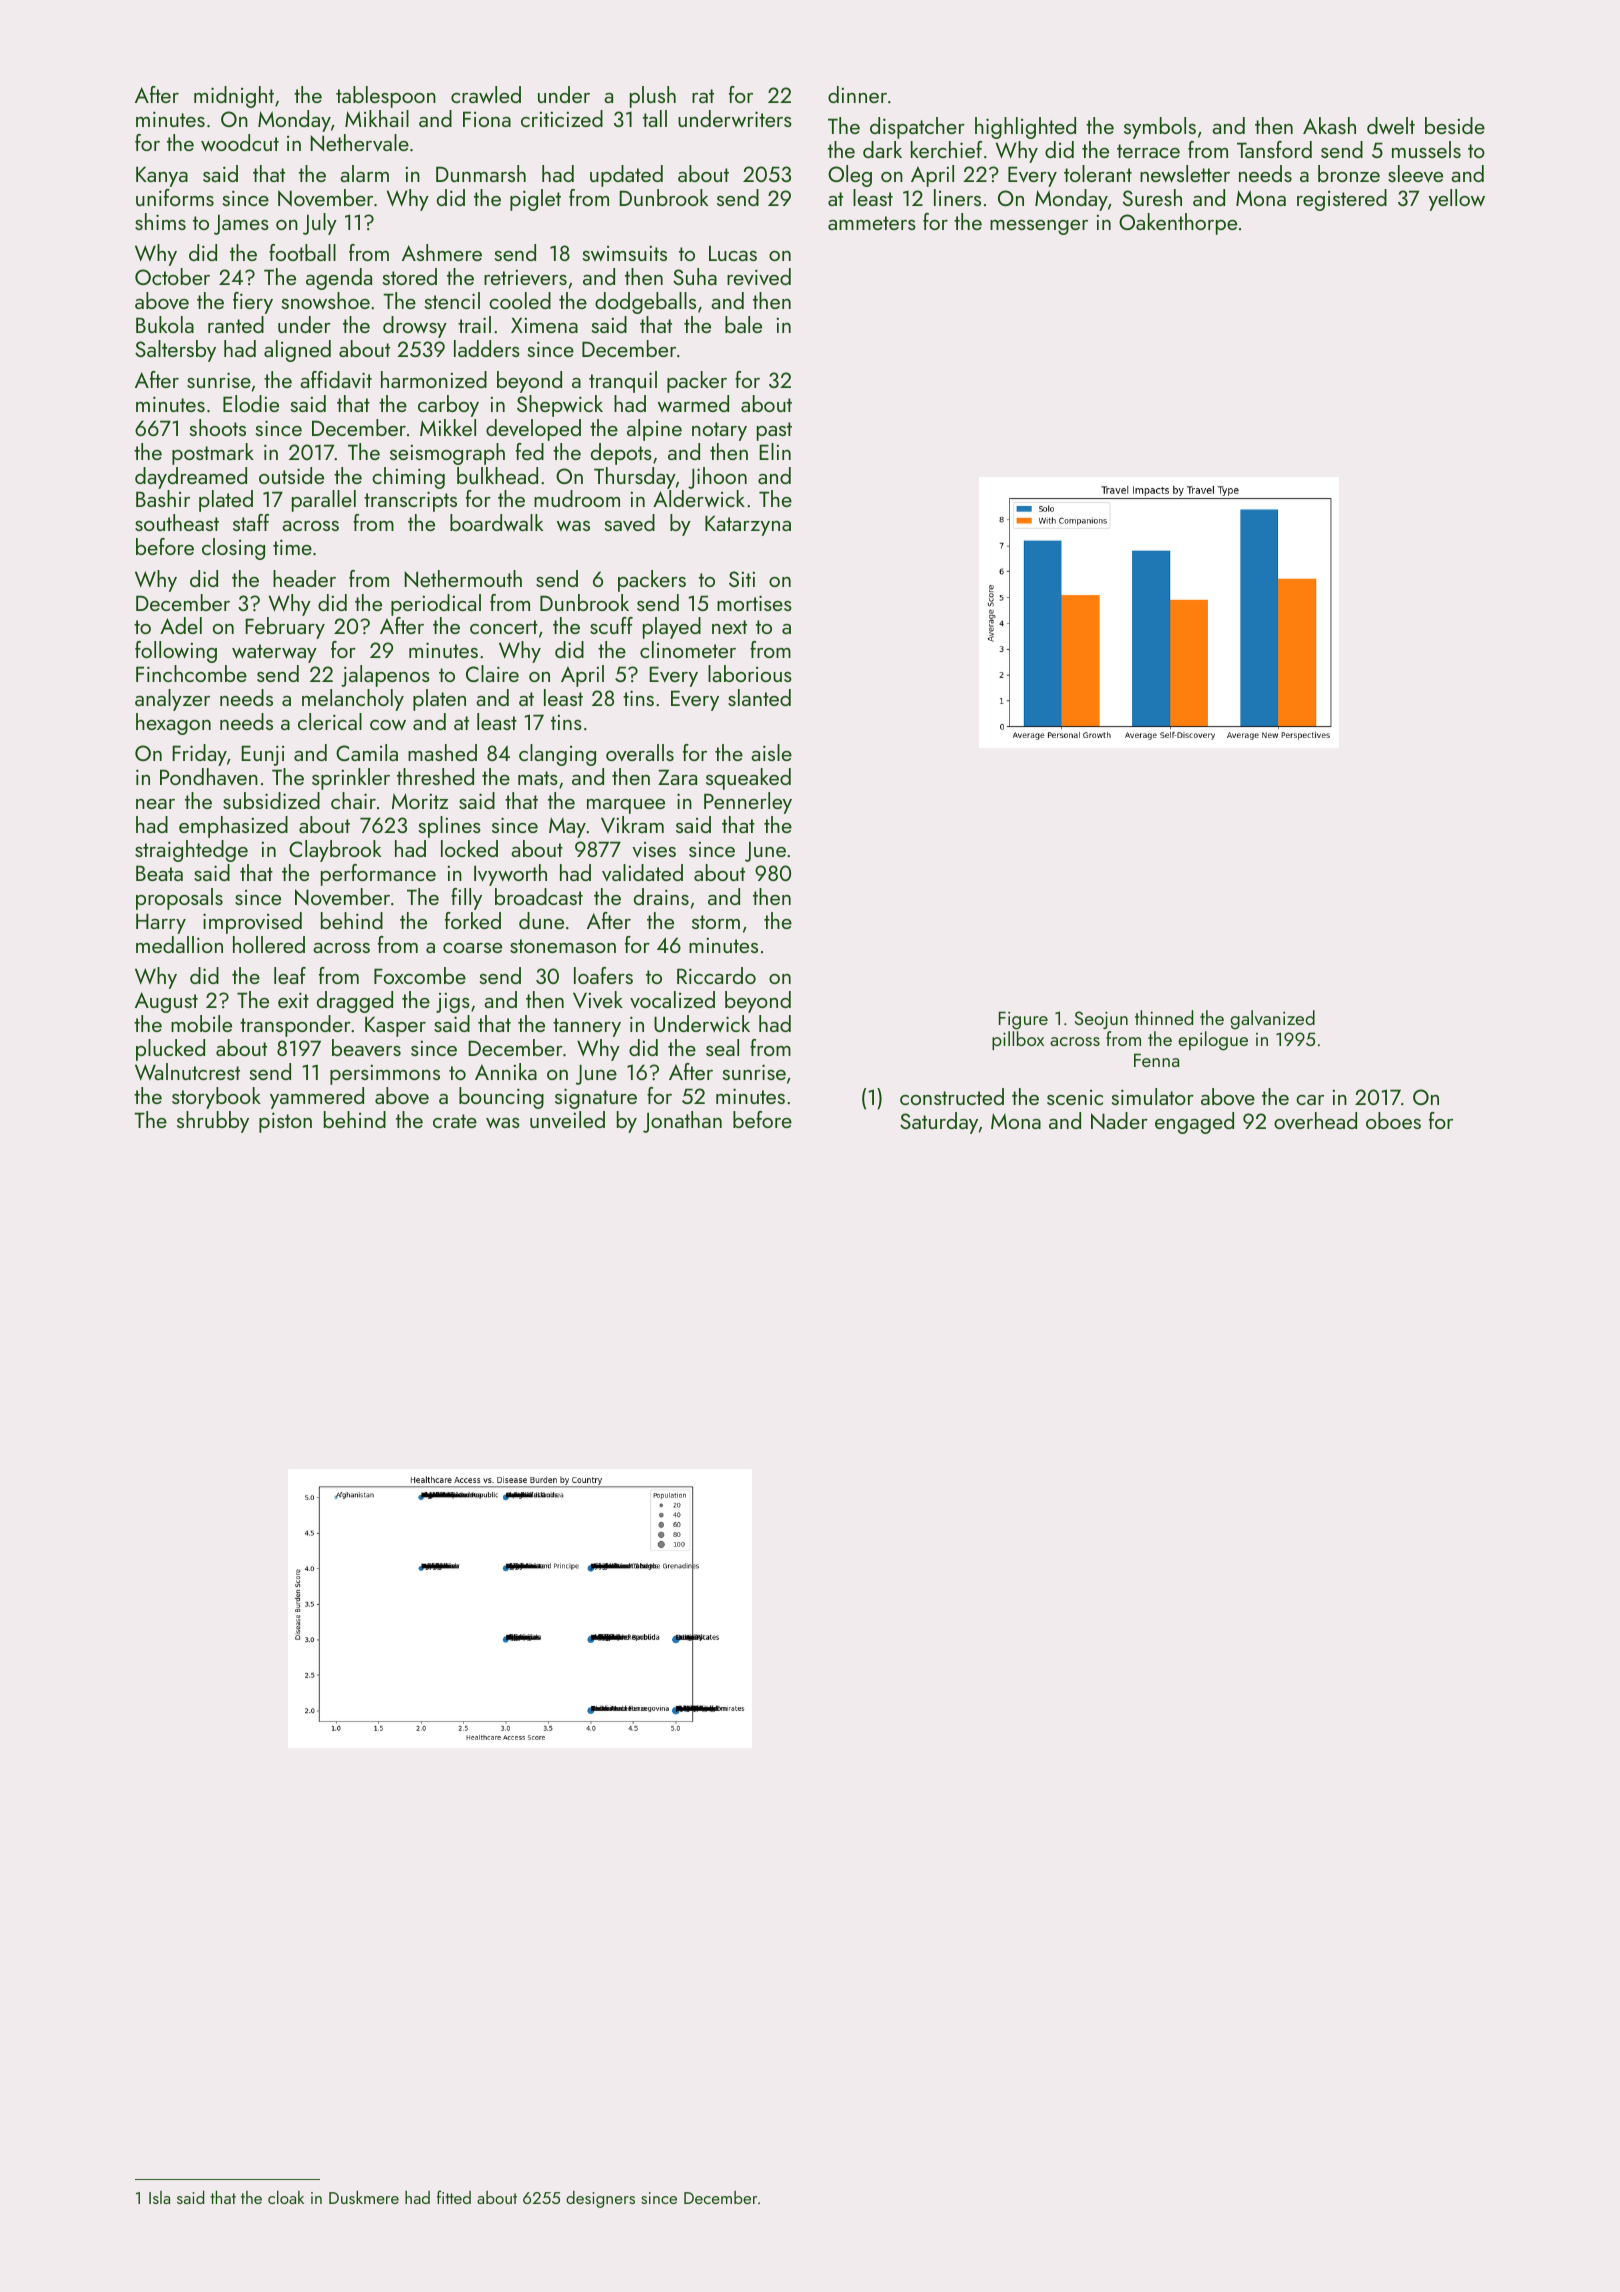  I want to click on shrubby, so click(213, 1122).
